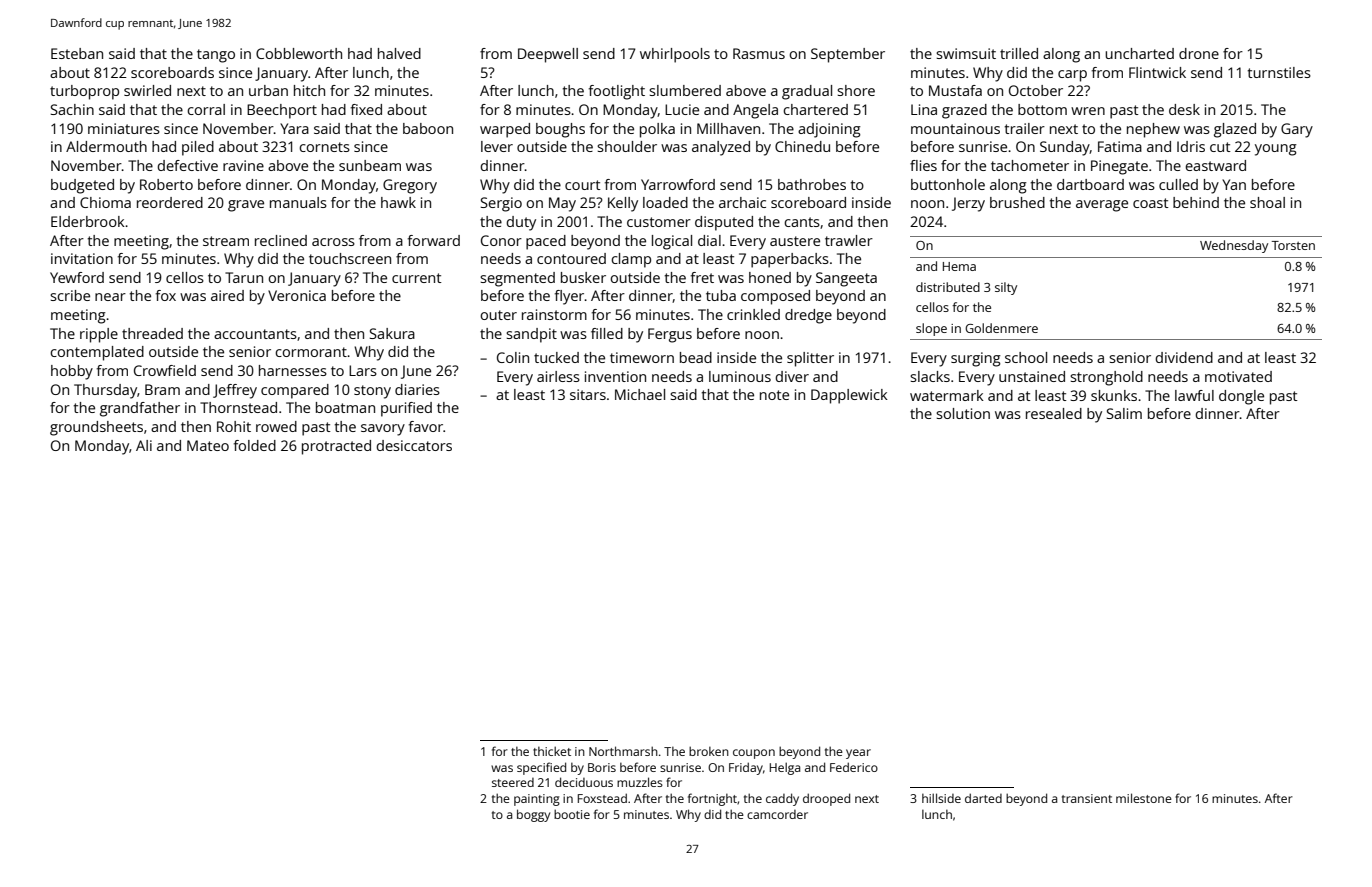 The width and height of the page is (1372, 887). Describe the element at coordinates (513, 782) in the page. I see `steered` at that location.
